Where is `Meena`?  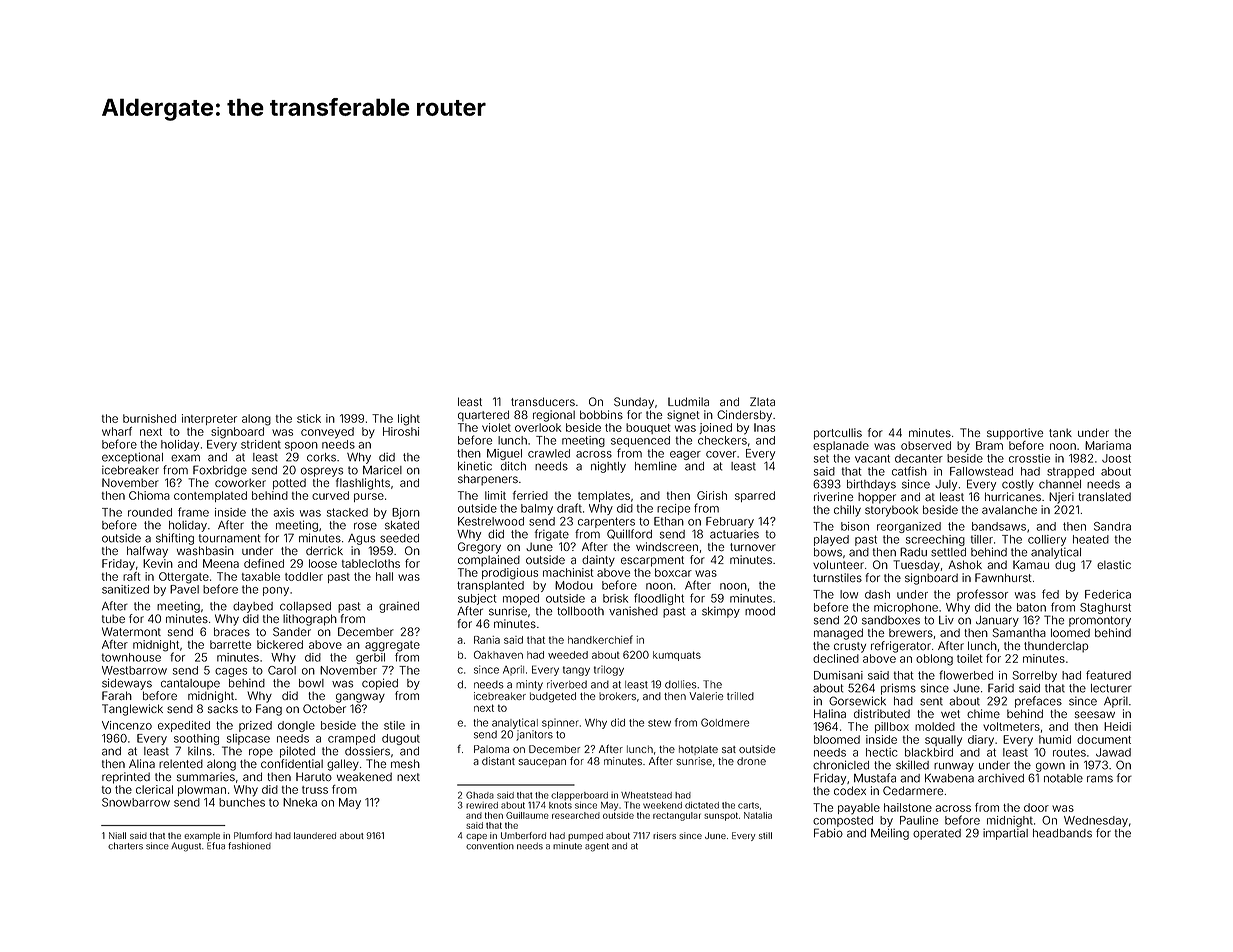
Meena is located at coordinates (221, 563).
